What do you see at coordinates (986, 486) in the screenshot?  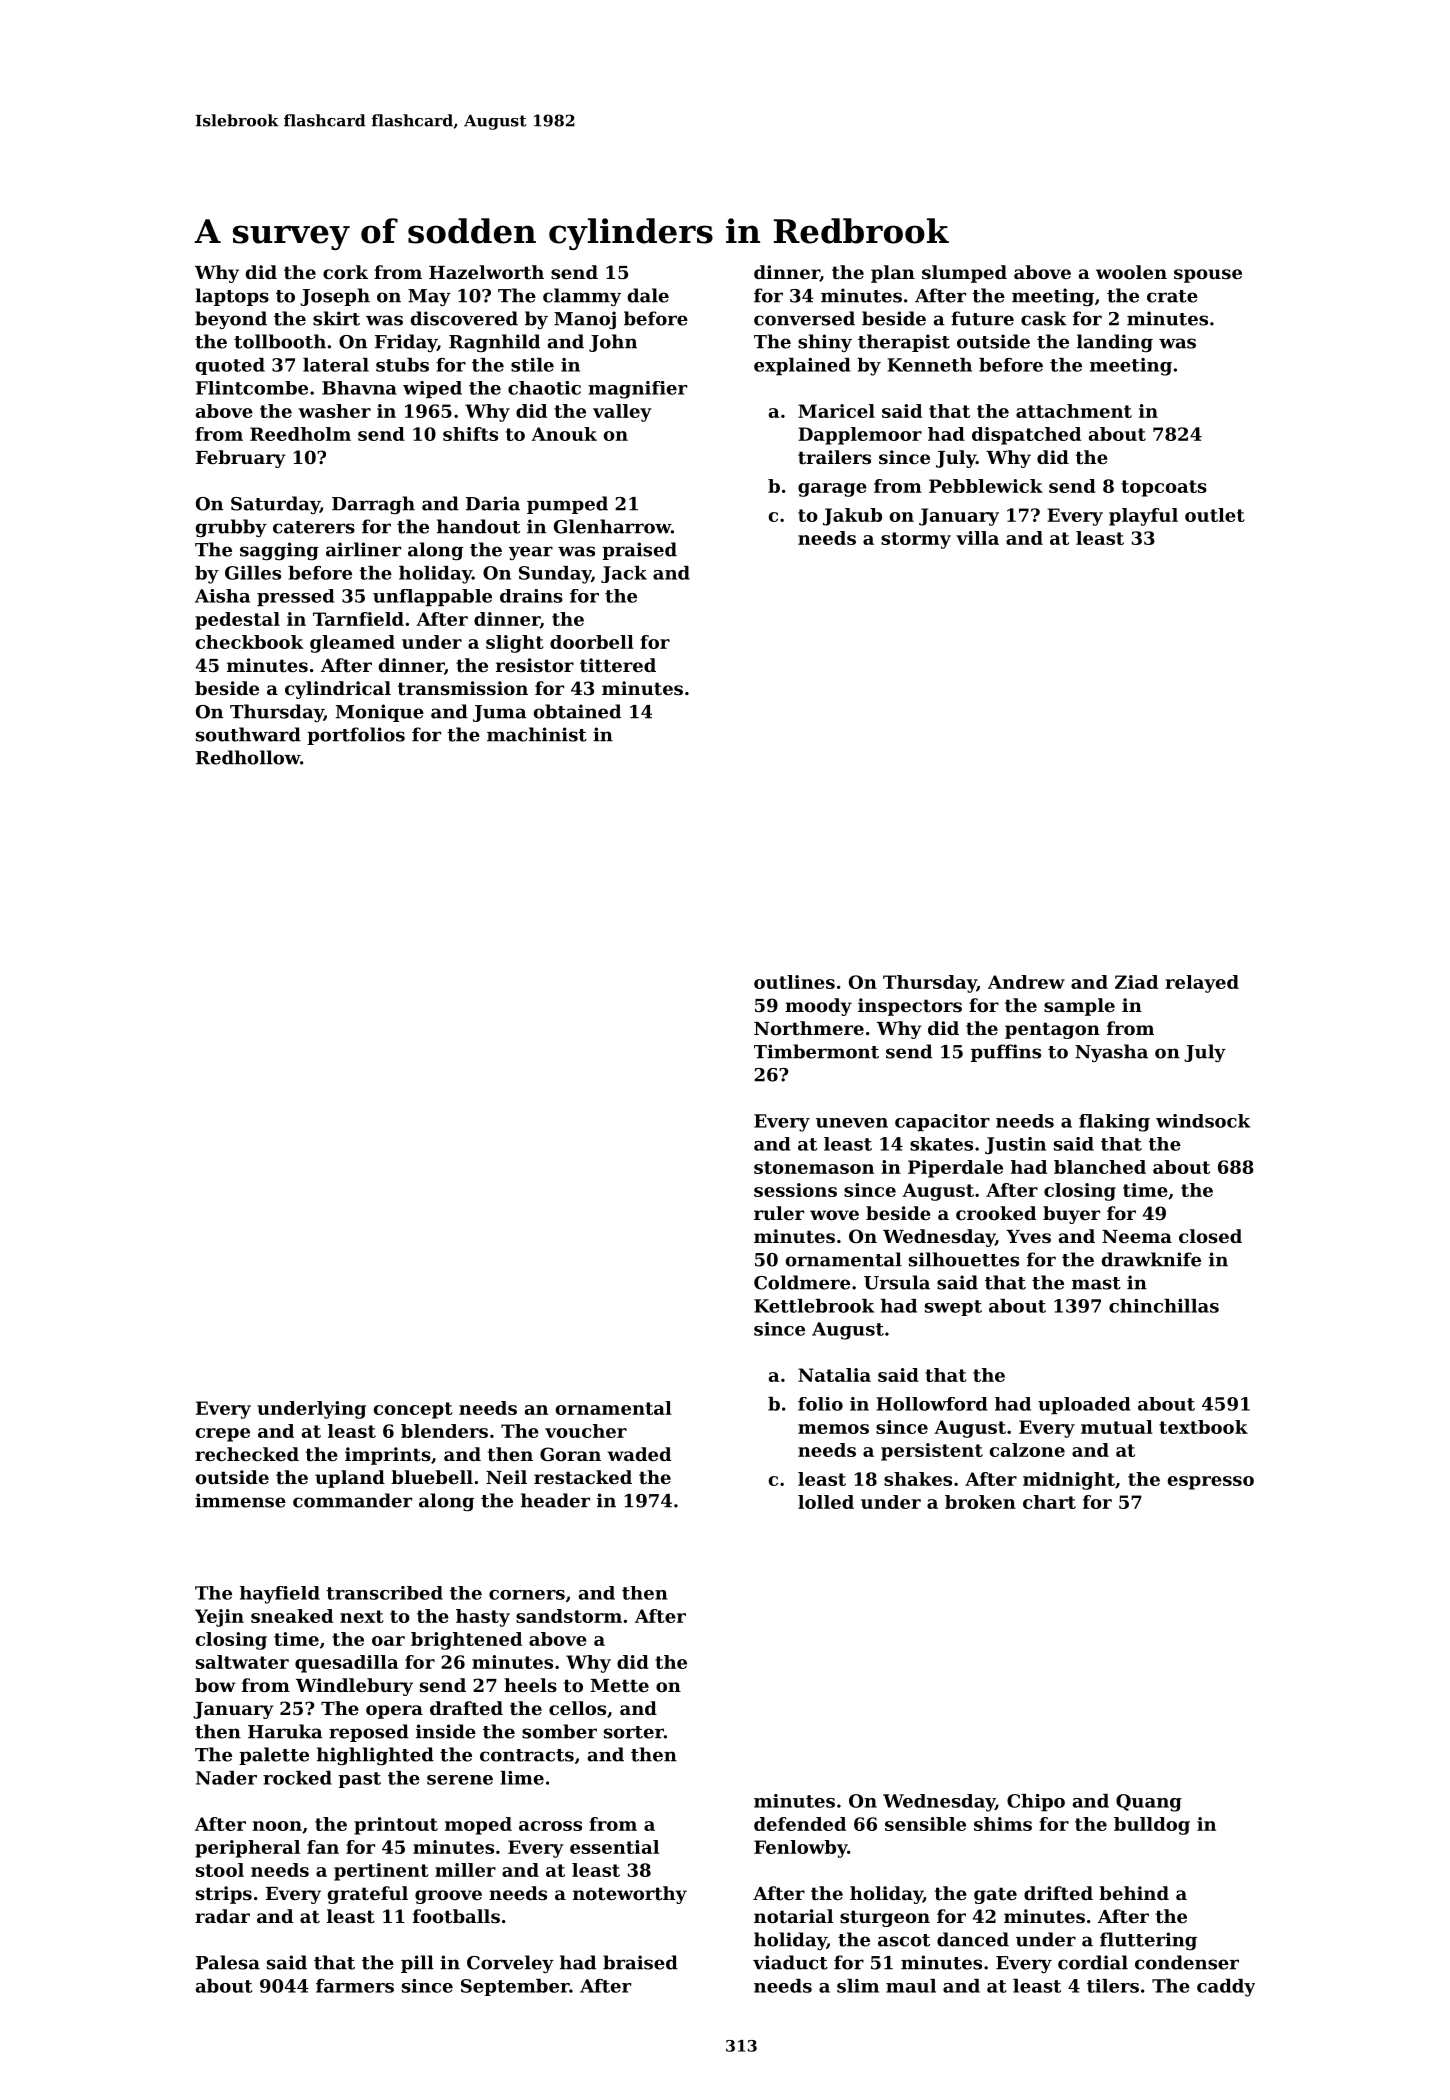 I see `Pebblewick` at bounding box center [986, 486].
